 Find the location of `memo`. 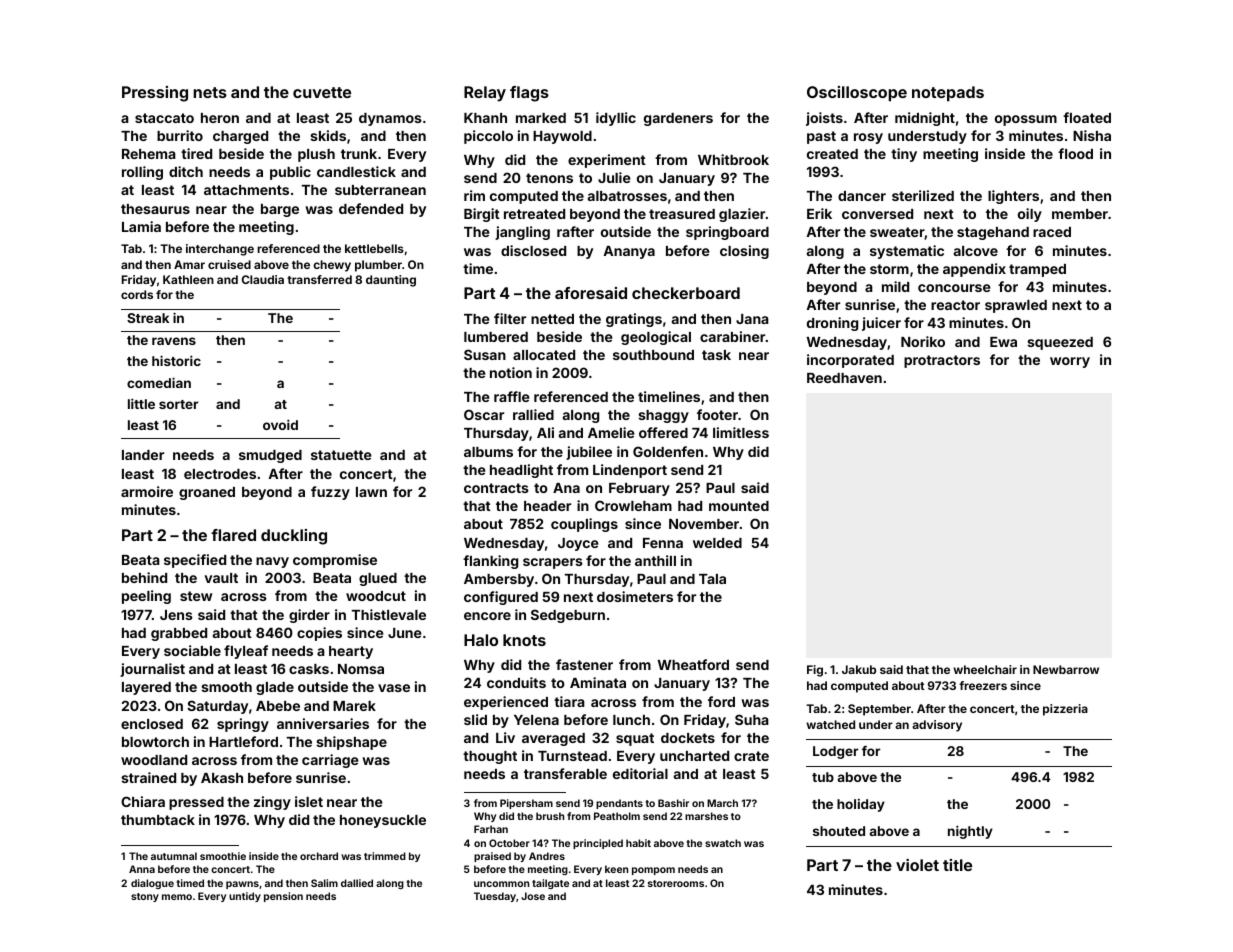

memo is located at coordinates (177, 897).
